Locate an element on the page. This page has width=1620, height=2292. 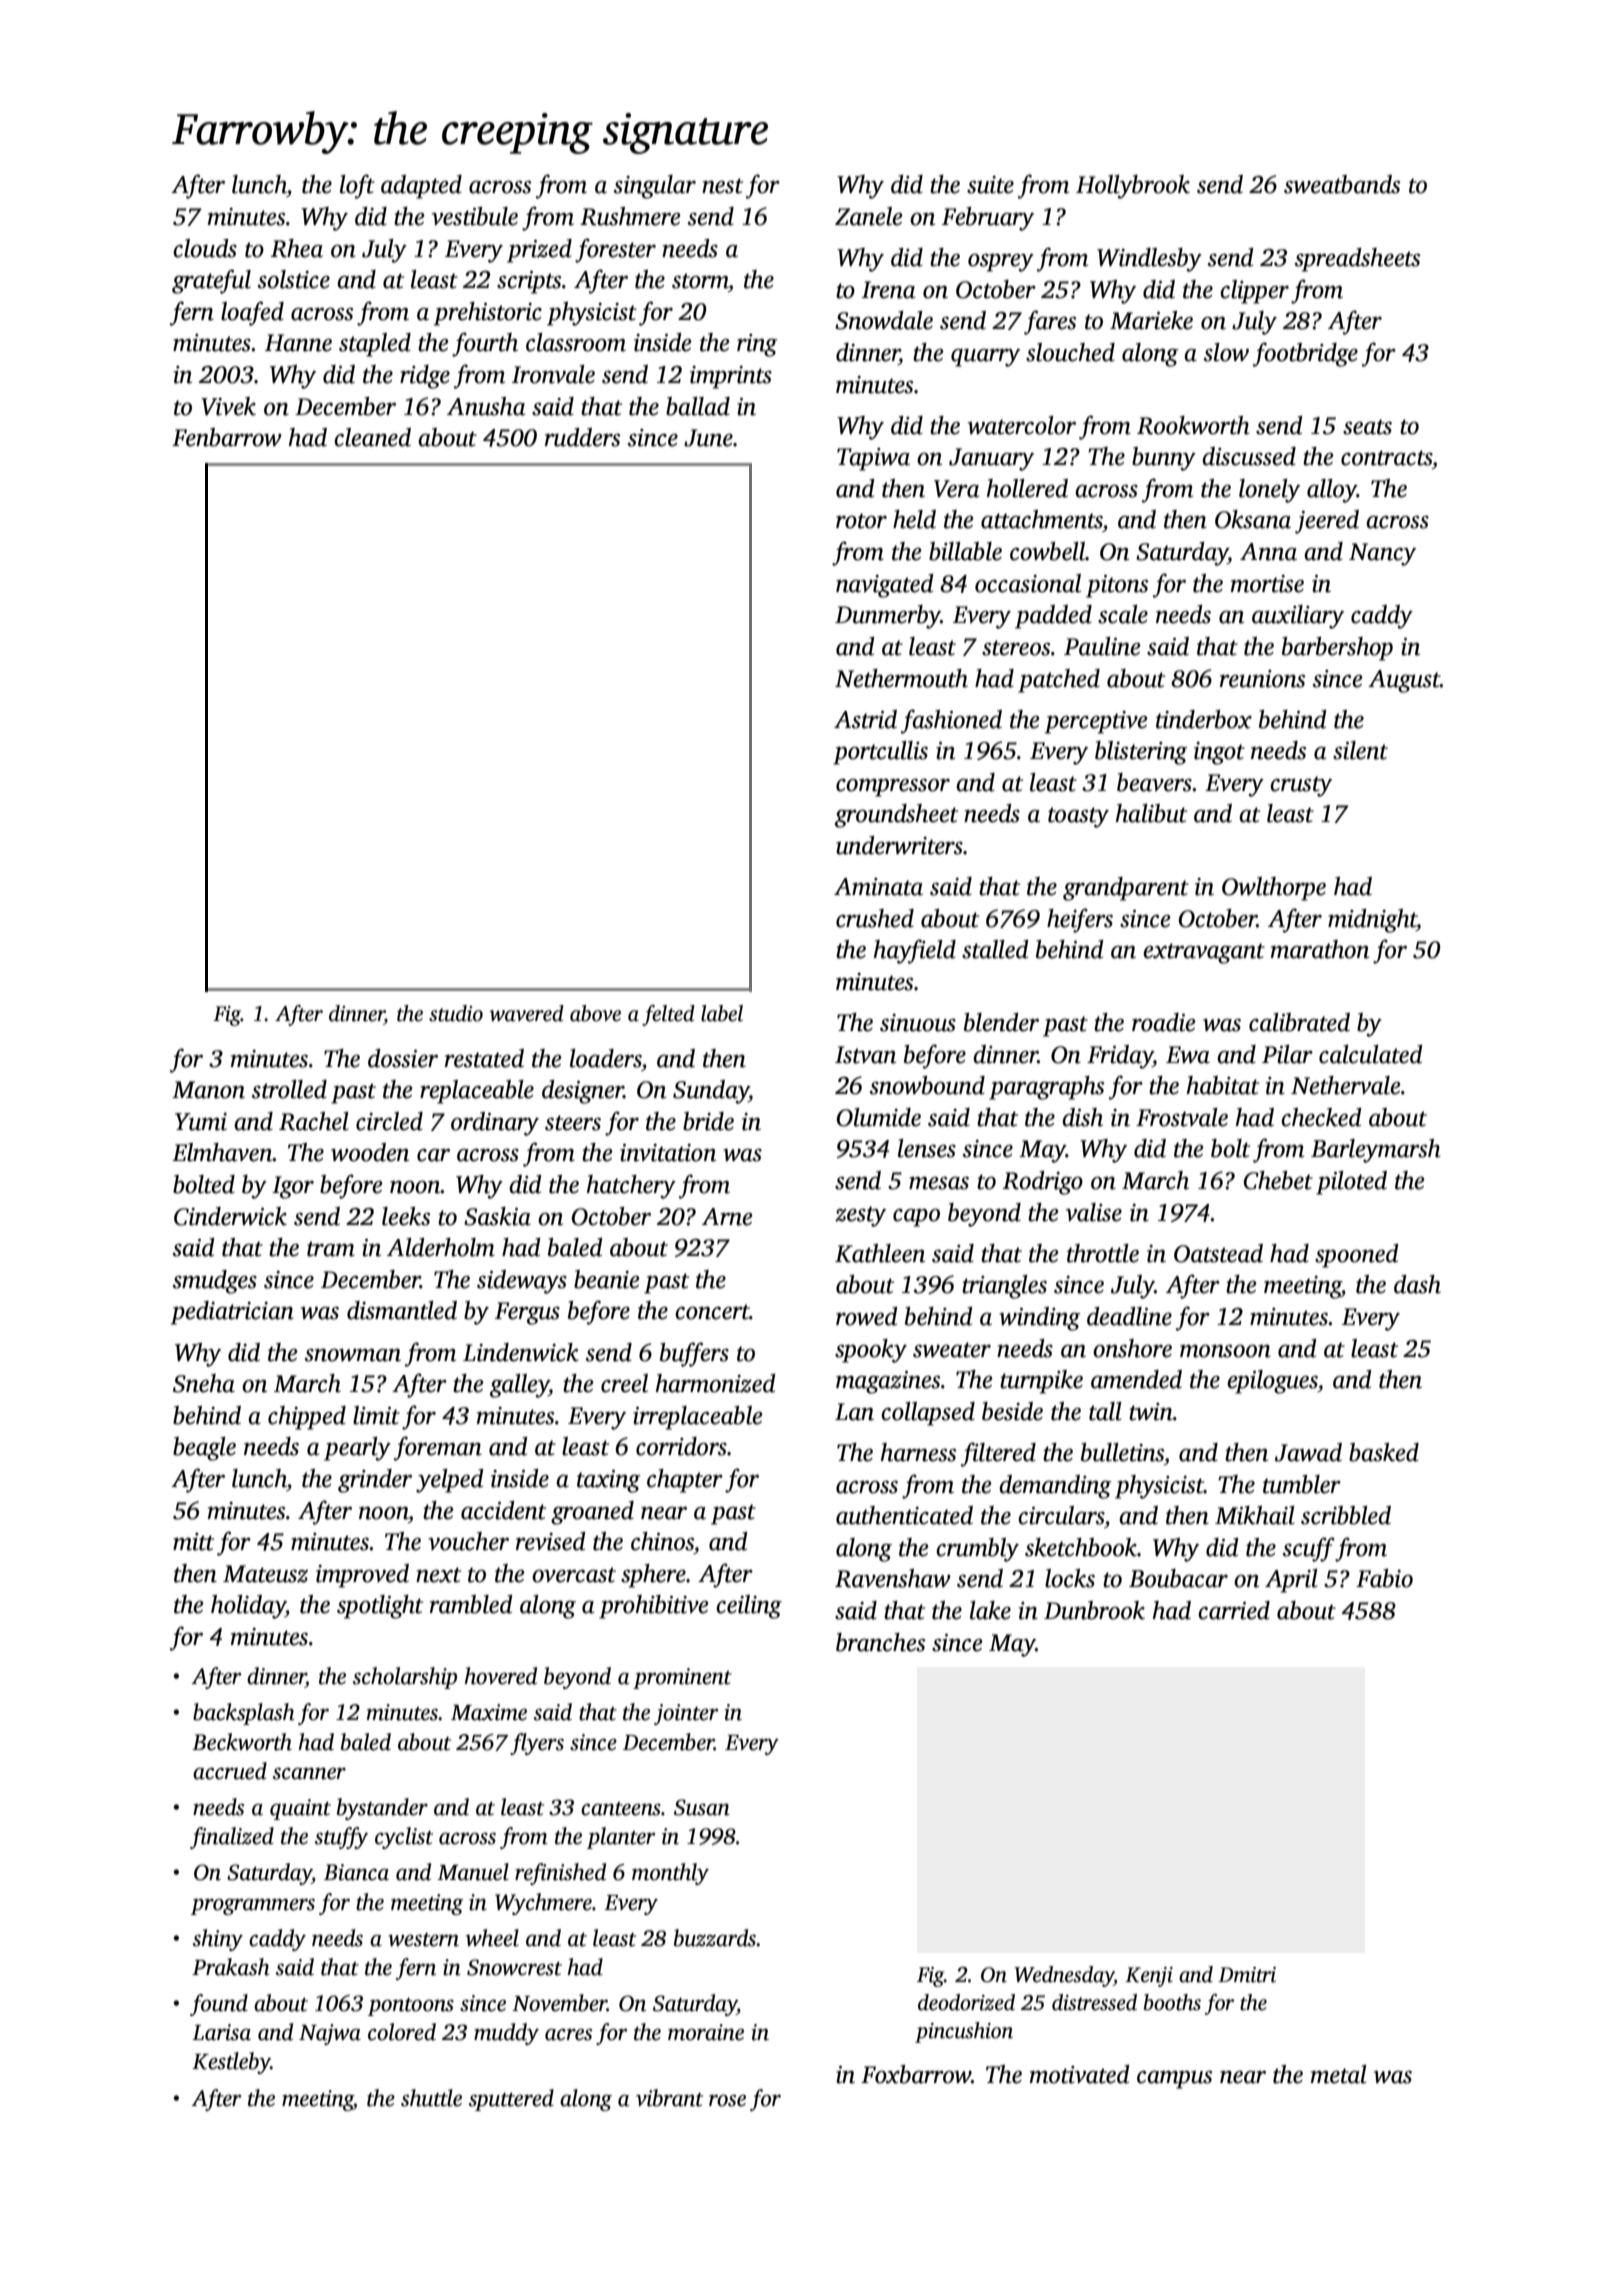
patched is located at coordinates (1059, 681).
